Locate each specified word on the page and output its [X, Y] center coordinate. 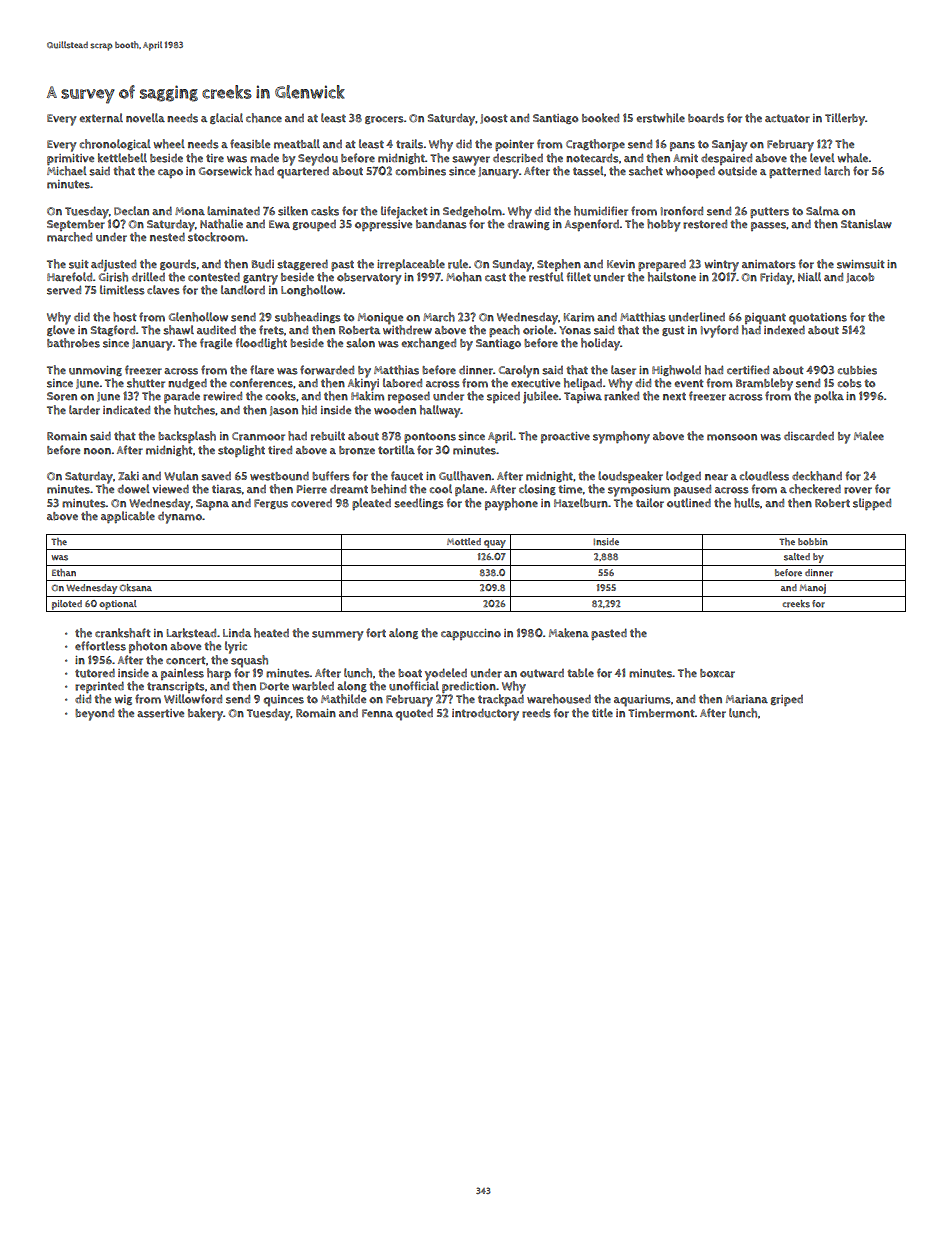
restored [705, 224]
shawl [178, 330]
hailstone [672, 277]
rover [858, 490]
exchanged [428, 343]
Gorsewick [225, 171]
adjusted [113, 265]
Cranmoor [258, 436]
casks [325, 211]
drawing [529, 224]
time [570, 489]
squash [249, 661]
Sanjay [730, 146]
